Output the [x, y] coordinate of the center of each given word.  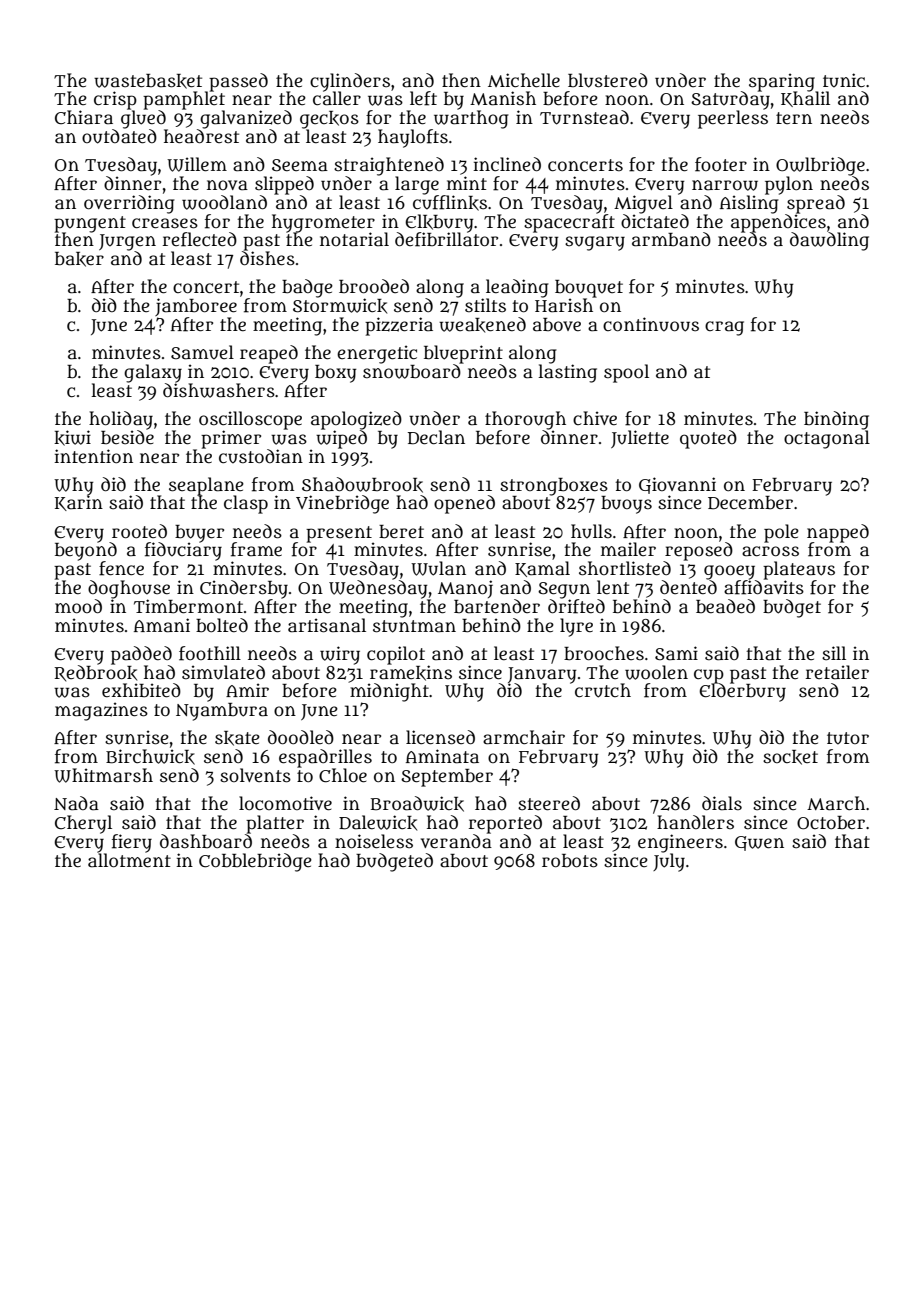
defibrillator [446, 239]
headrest [201, 136]
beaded [725, 606]
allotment [129, 860]
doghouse [129, 589]
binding [836, 420]
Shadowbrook [362, 485]
